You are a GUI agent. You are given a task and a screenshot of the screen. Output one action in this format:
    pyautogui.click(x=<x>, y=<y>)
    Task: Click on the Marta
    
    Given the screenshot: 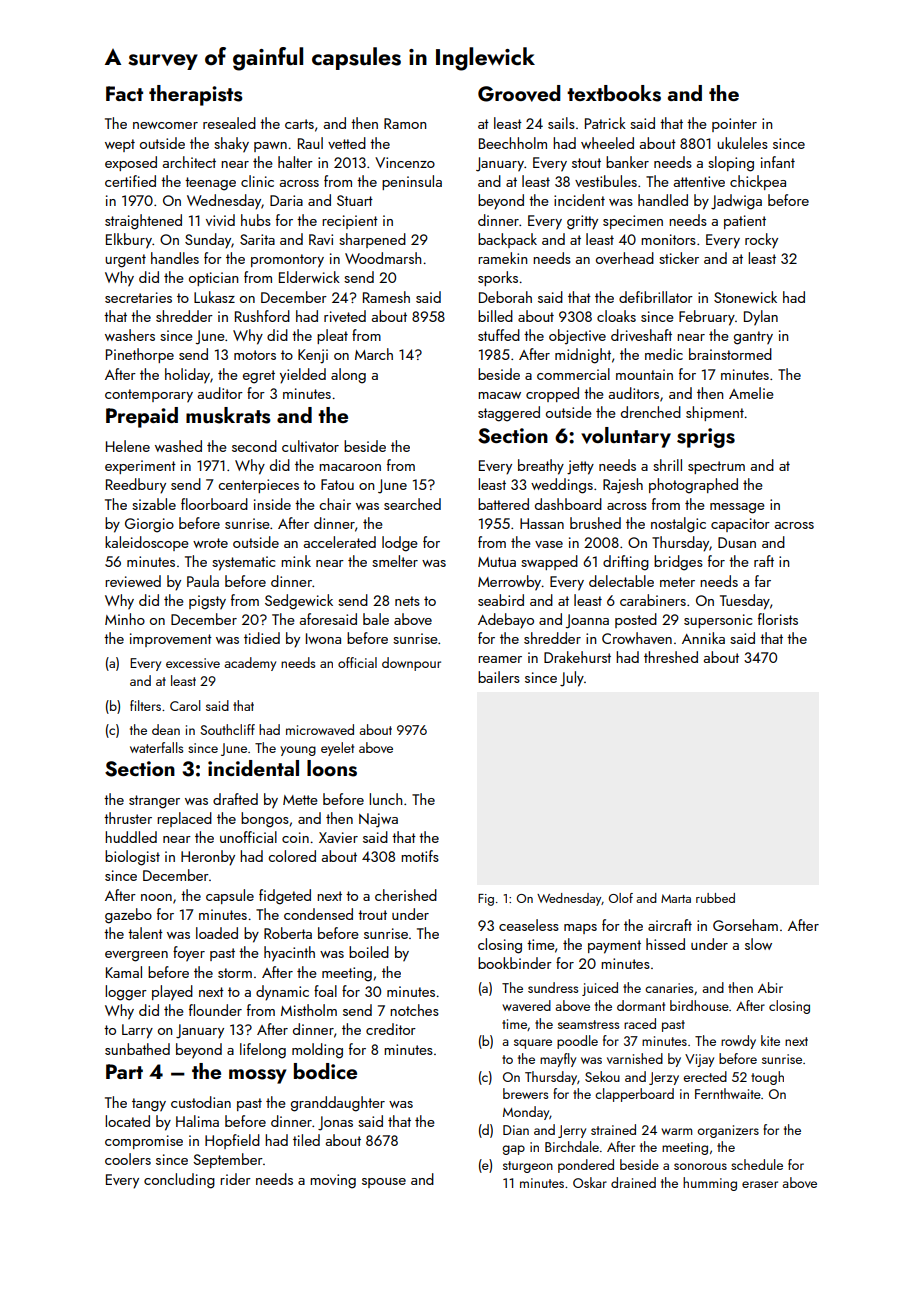 What is the action you would take?
    pyautogui.click(x=676, y=898)
